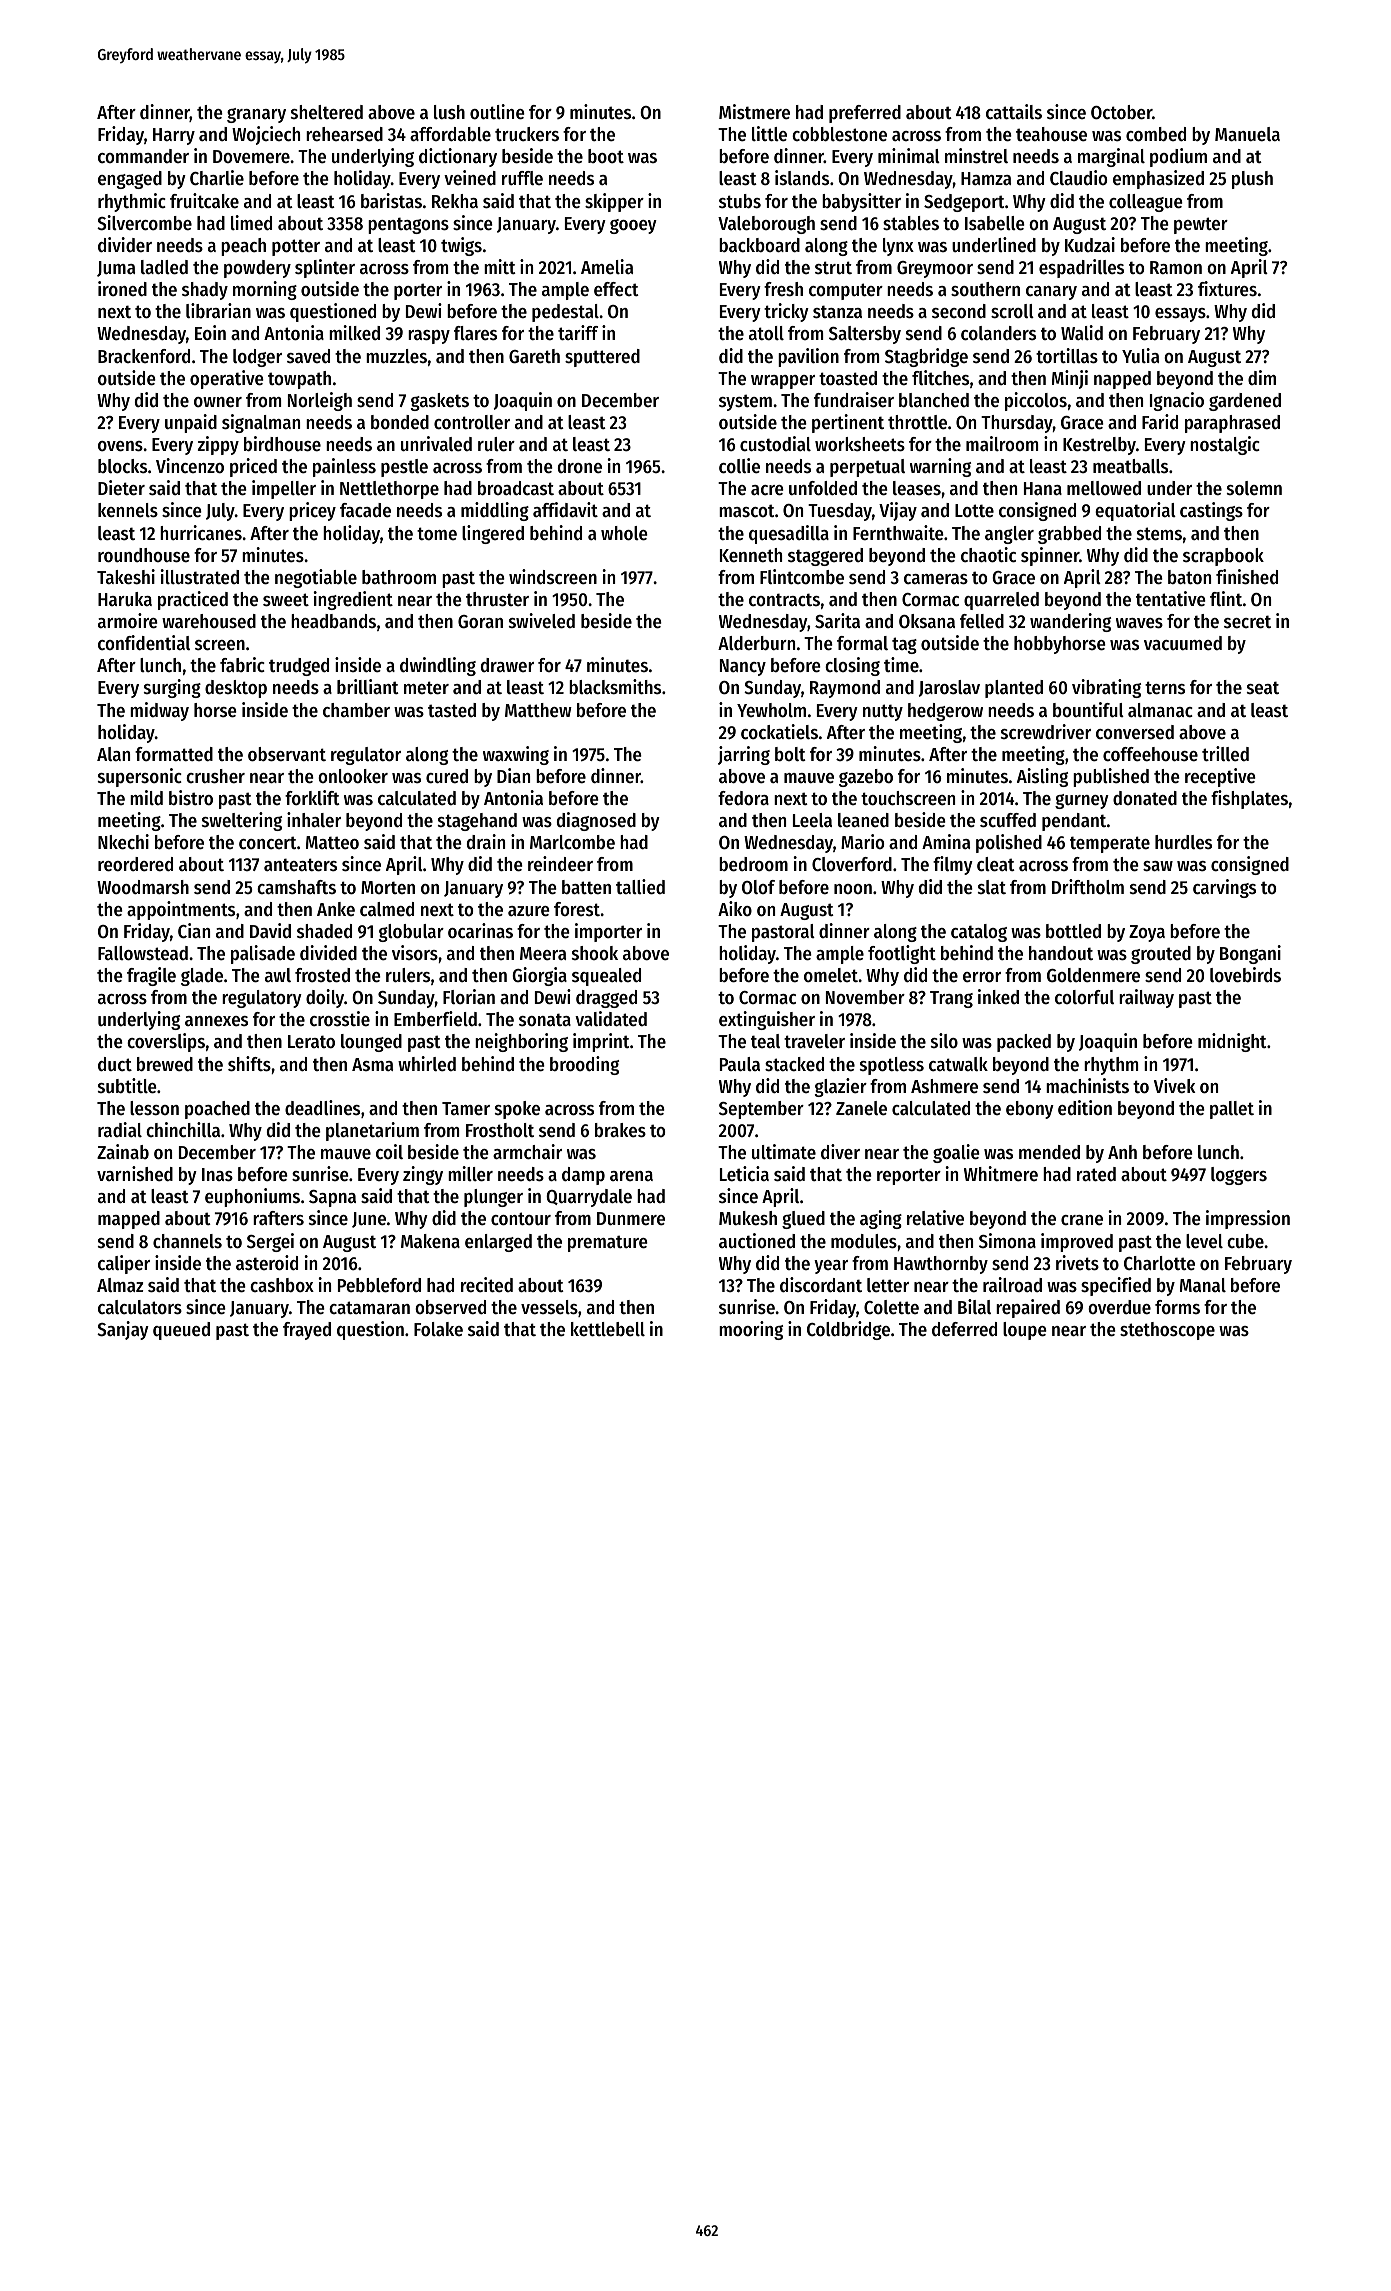 The height and width of the page is (2291, 1391). Describe the element at coordinates (1121, 112) in the page. I see `October` at that location.
